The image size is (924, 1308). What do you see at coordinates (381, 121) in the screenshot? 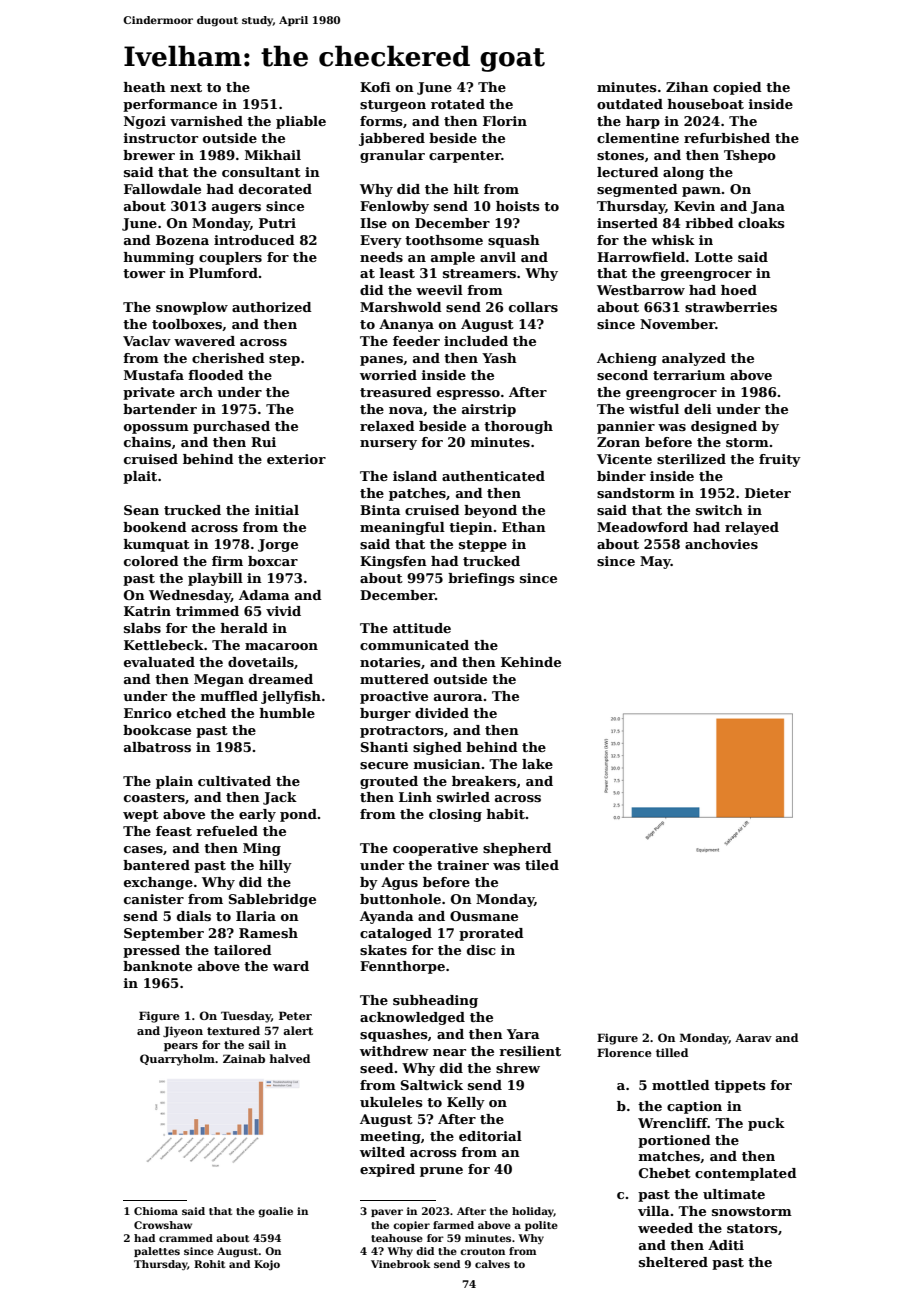
I see `forms` at bounding box center [381, 121].
